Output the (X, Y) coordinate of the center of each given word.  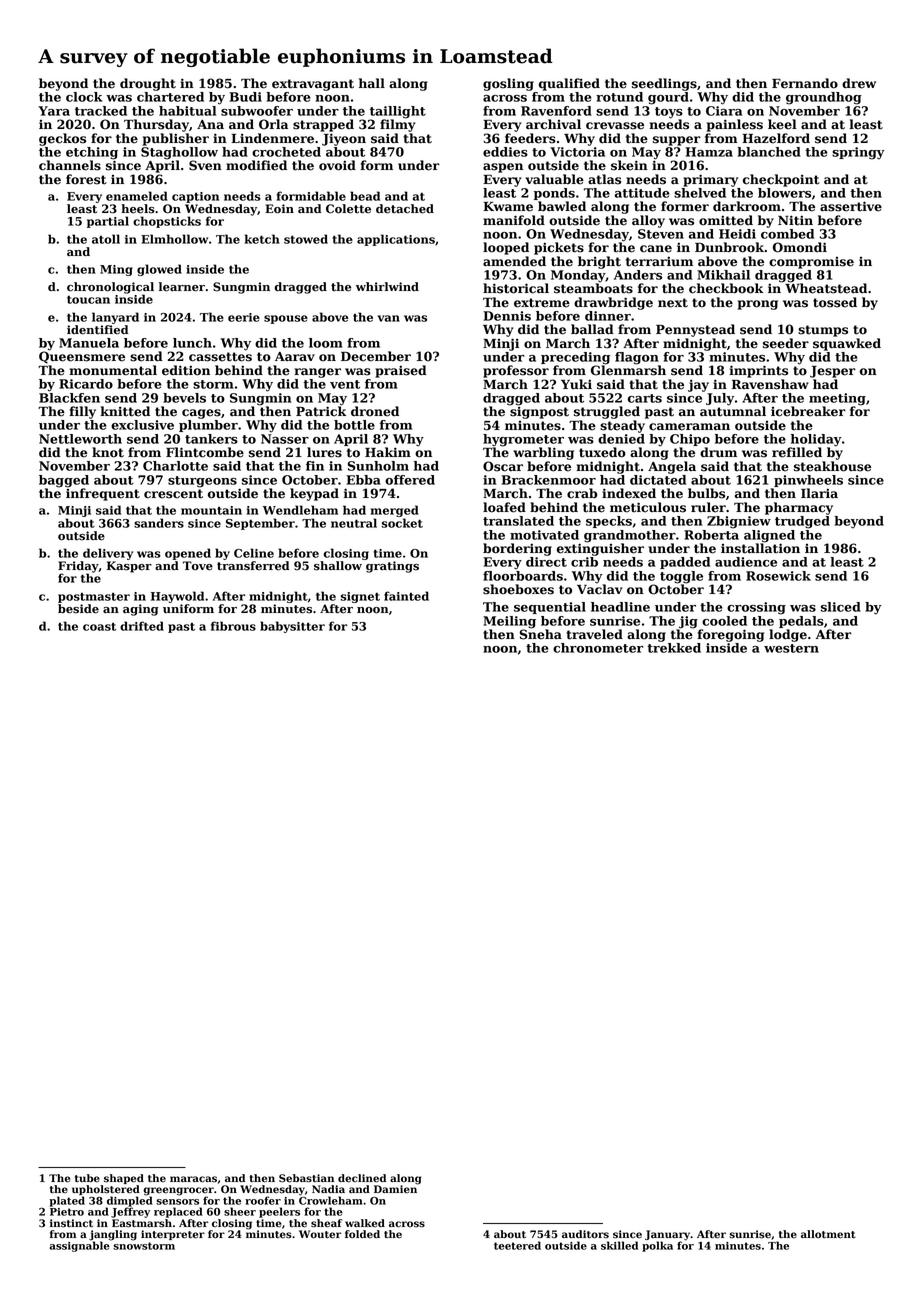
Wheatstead (826, 288)
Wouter (320, 1234)
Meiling (509, 622)
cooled (724, 621)
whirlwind (387, 286)
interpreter (173, 1235)
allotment (828, 1234)
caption (195, 197)
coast (99, 627)
